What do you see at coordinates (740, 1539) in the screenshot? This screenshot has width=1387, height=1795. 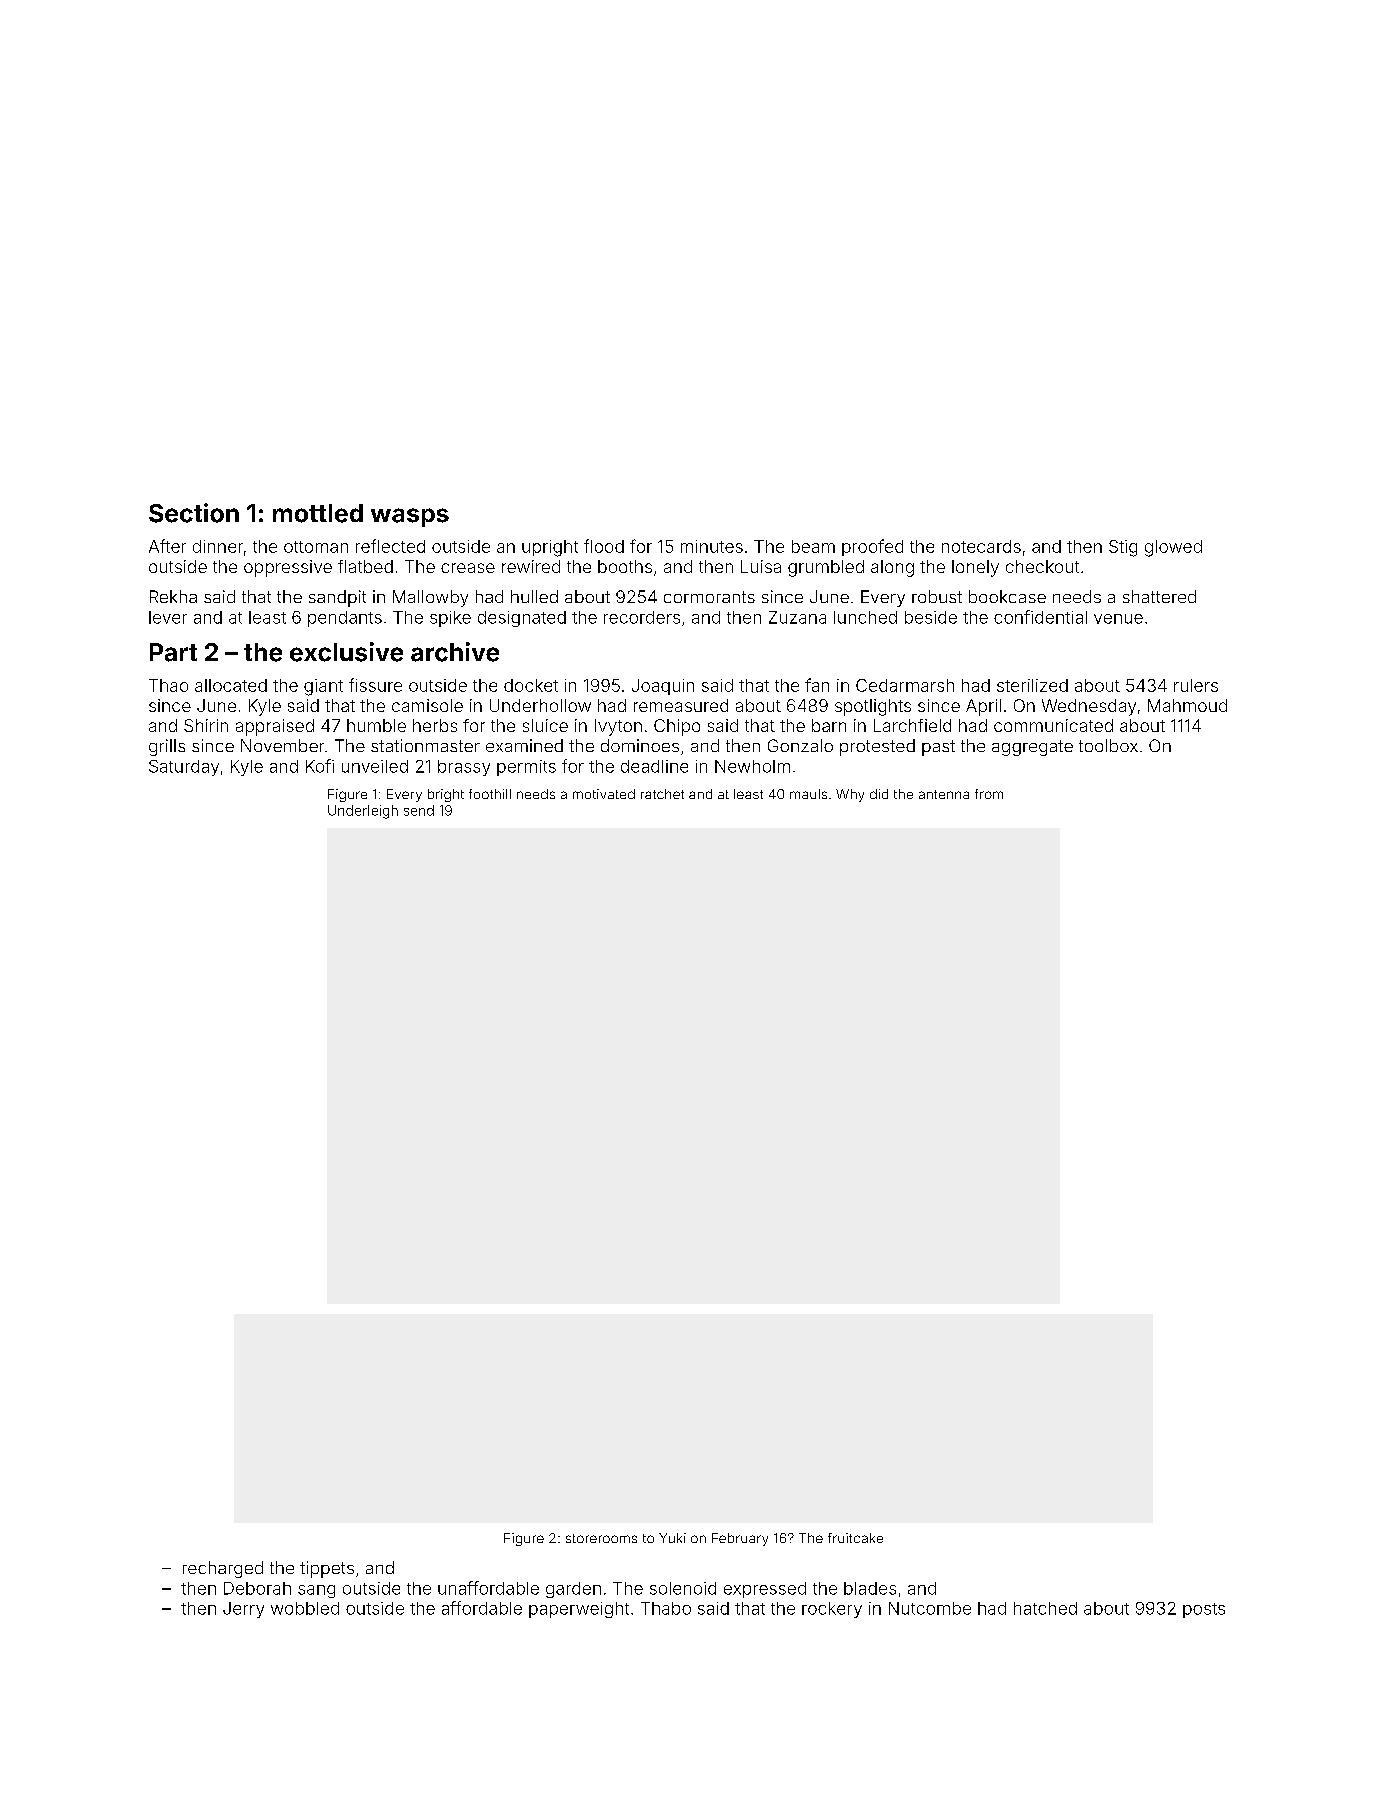 I see `February` at bounding box center [740, 1539].
